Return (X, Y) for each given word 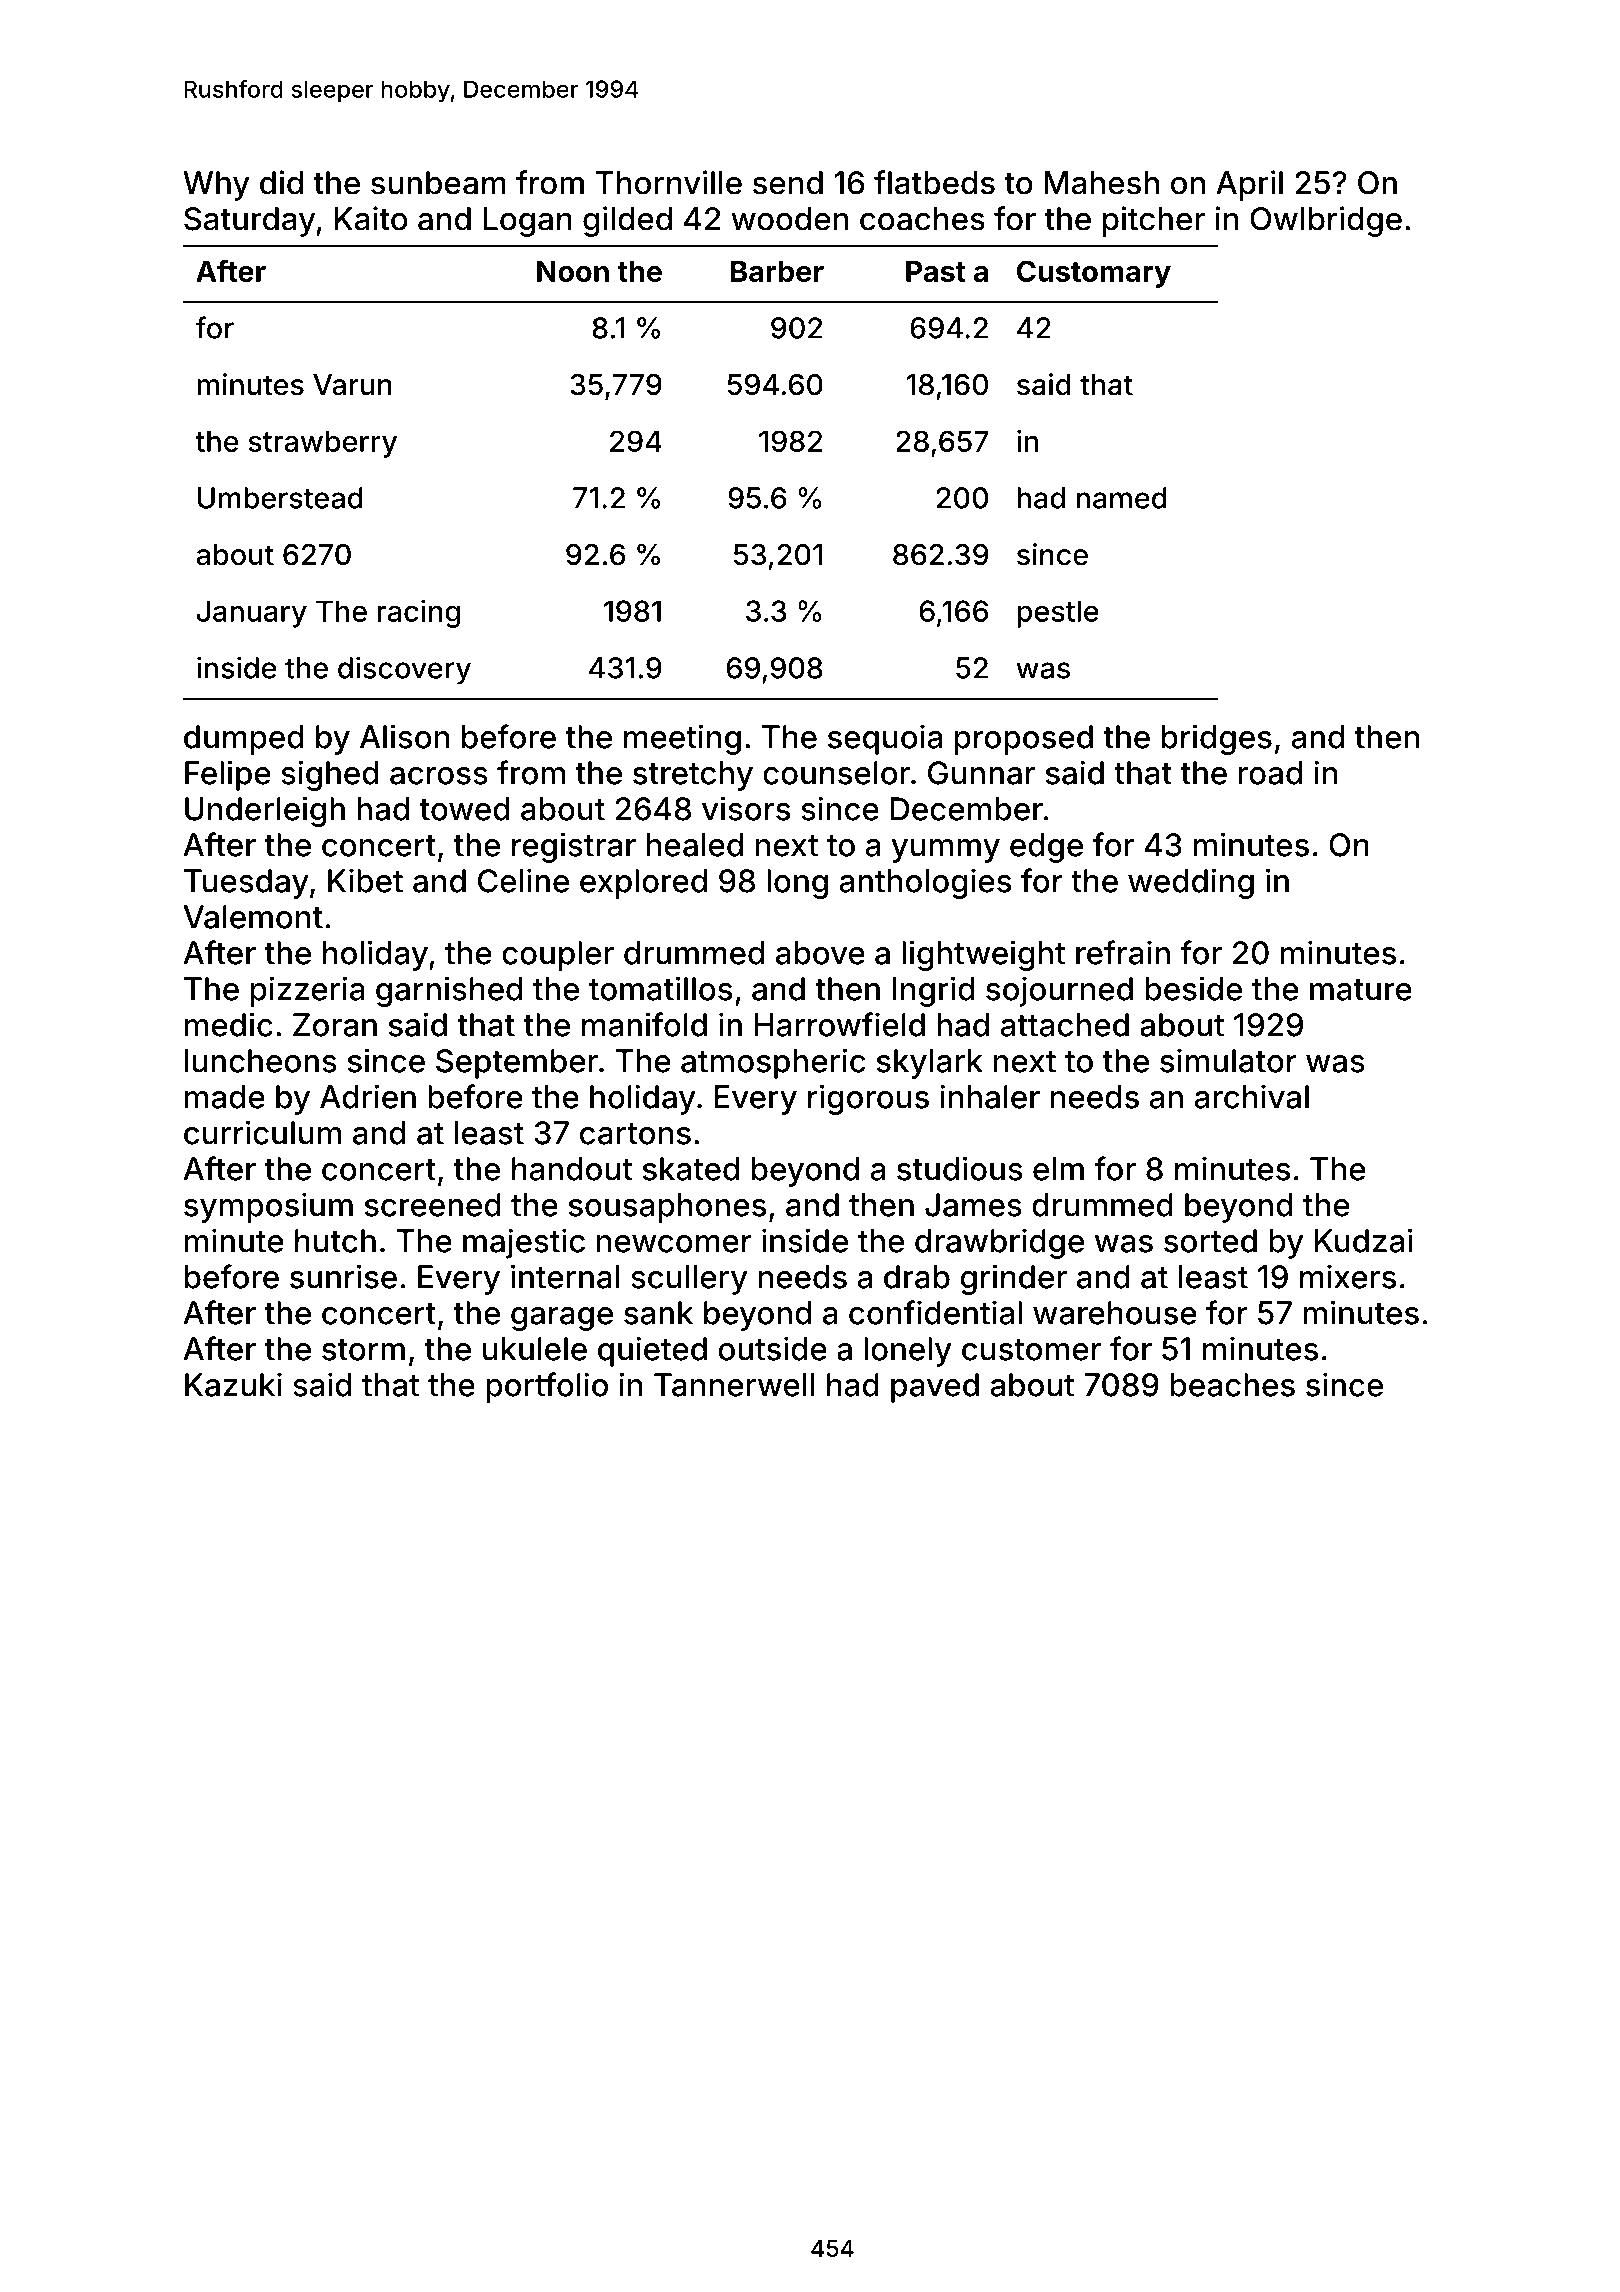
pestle (1058, 614)
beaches (1232, 1385)
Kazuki (233, 1384)
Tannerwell (734, 1385)
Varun (352, 385)
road (1270, 773)
